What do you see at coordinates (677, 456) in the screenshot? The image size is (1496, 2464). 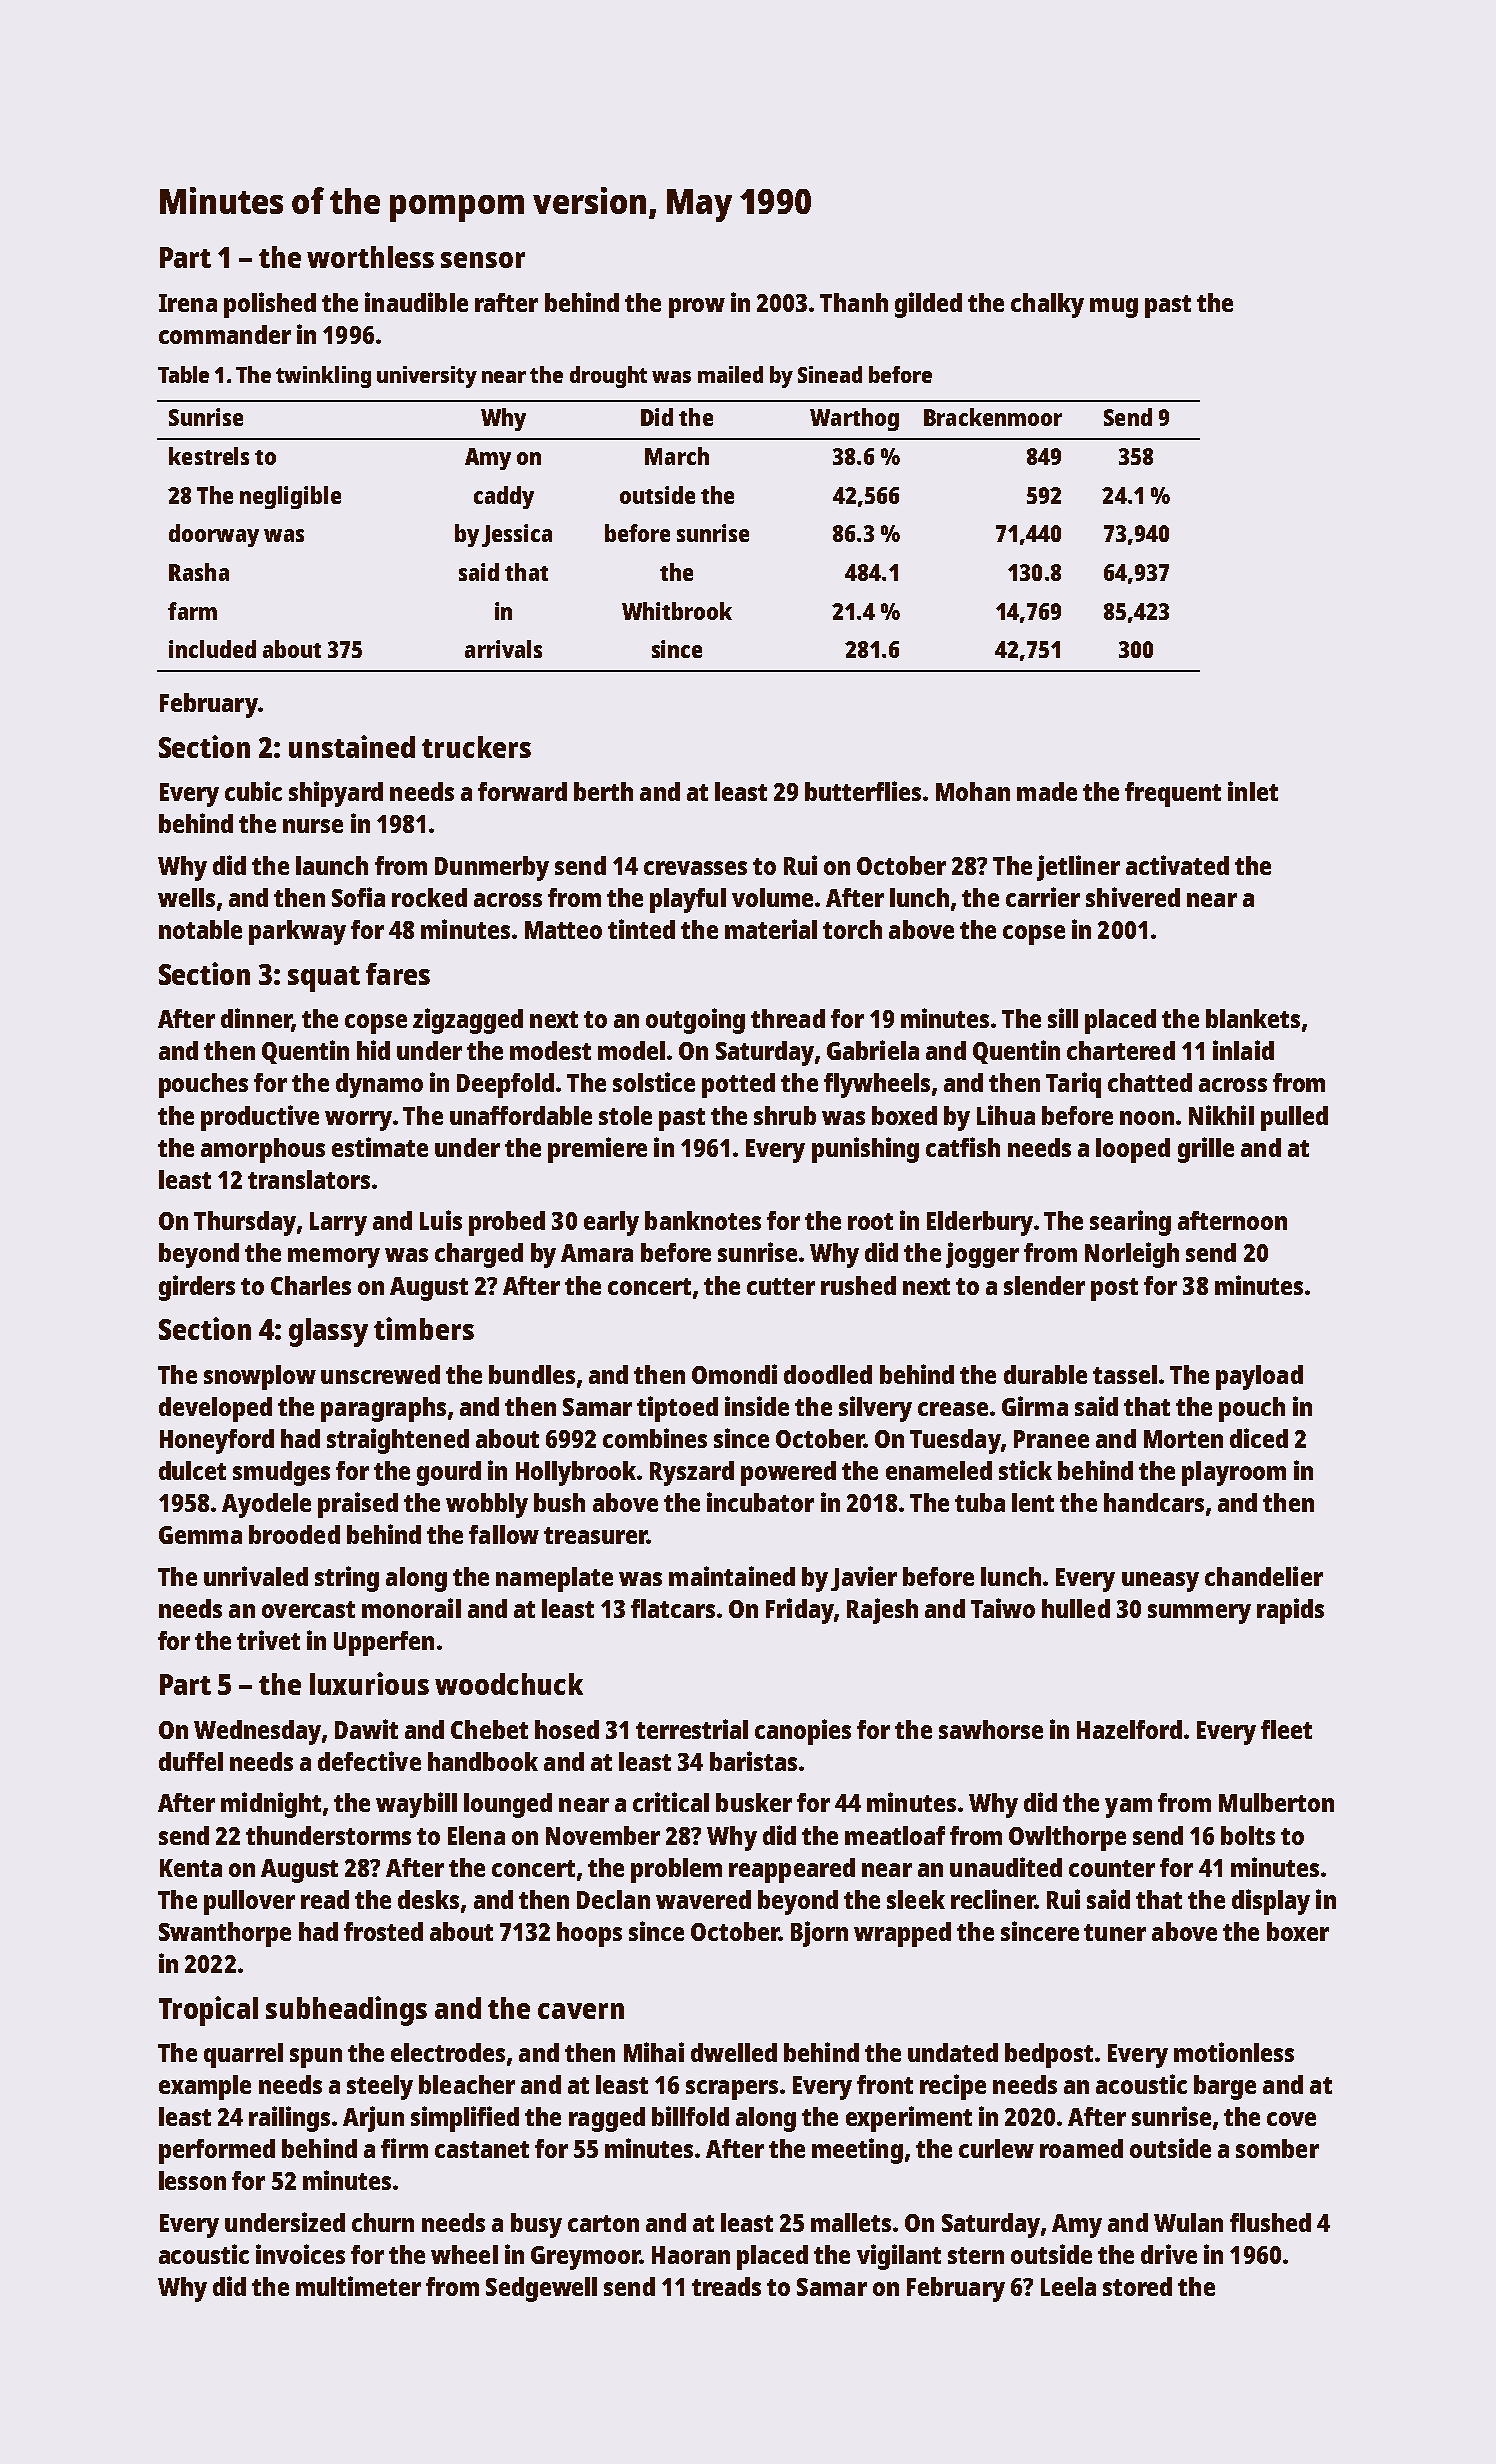 I see `March` at bounding box center [677, 456].
